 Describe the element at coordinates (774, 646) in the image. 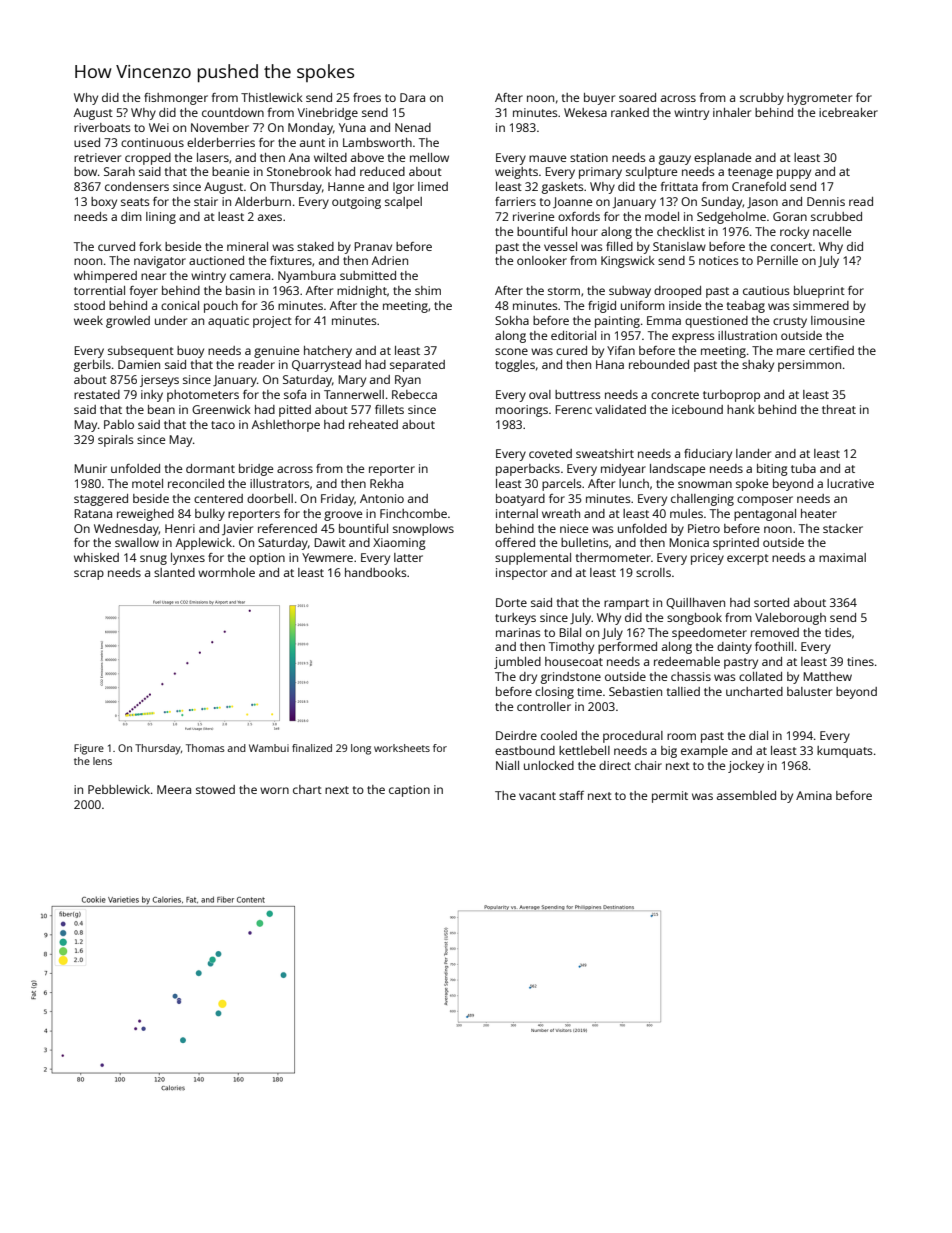

I see `foothill` at that location.
